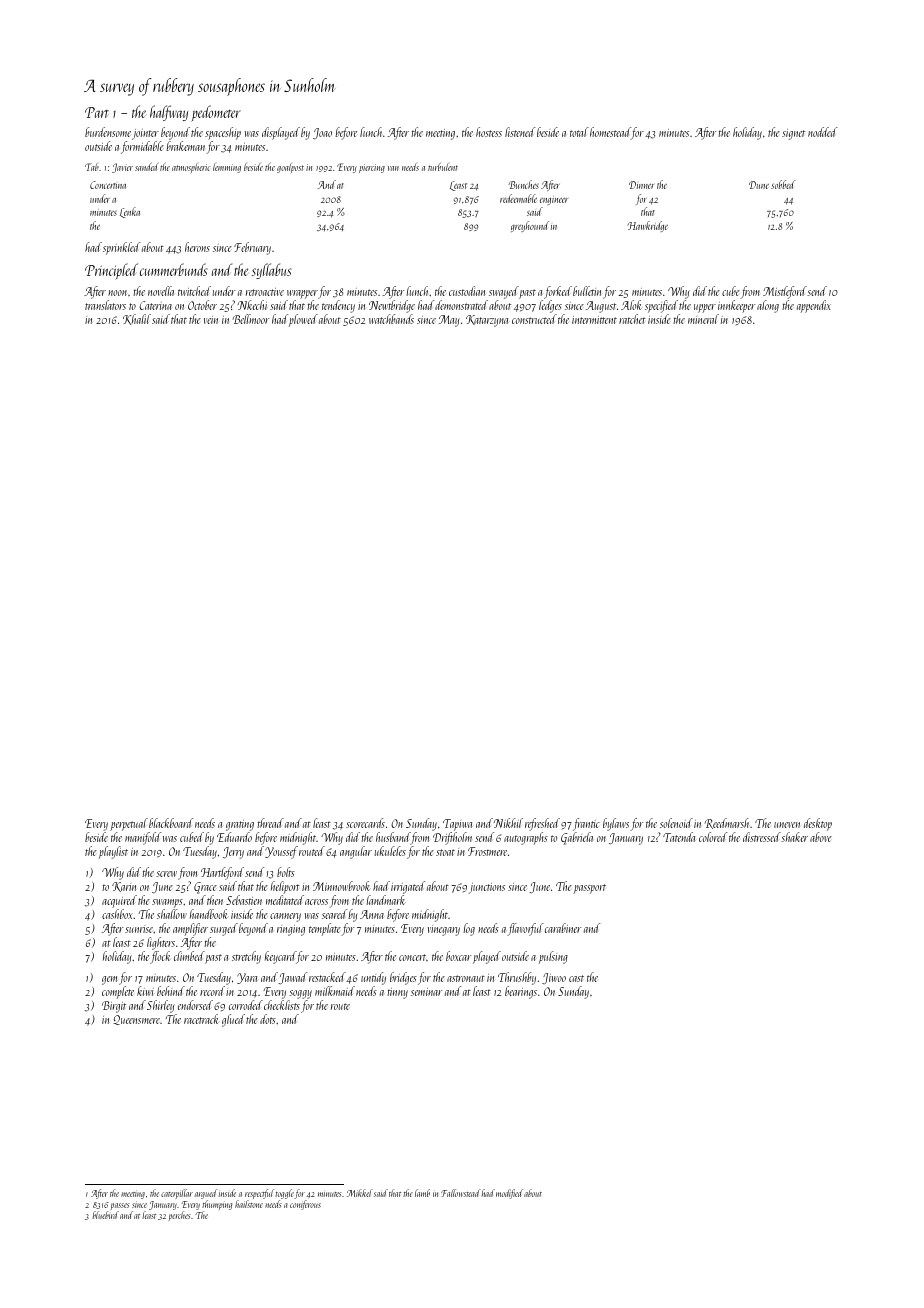  What do you see at coordinates (360, 1193) in the page?
I see `Mikkel` at bounding box center [360, 1193].
